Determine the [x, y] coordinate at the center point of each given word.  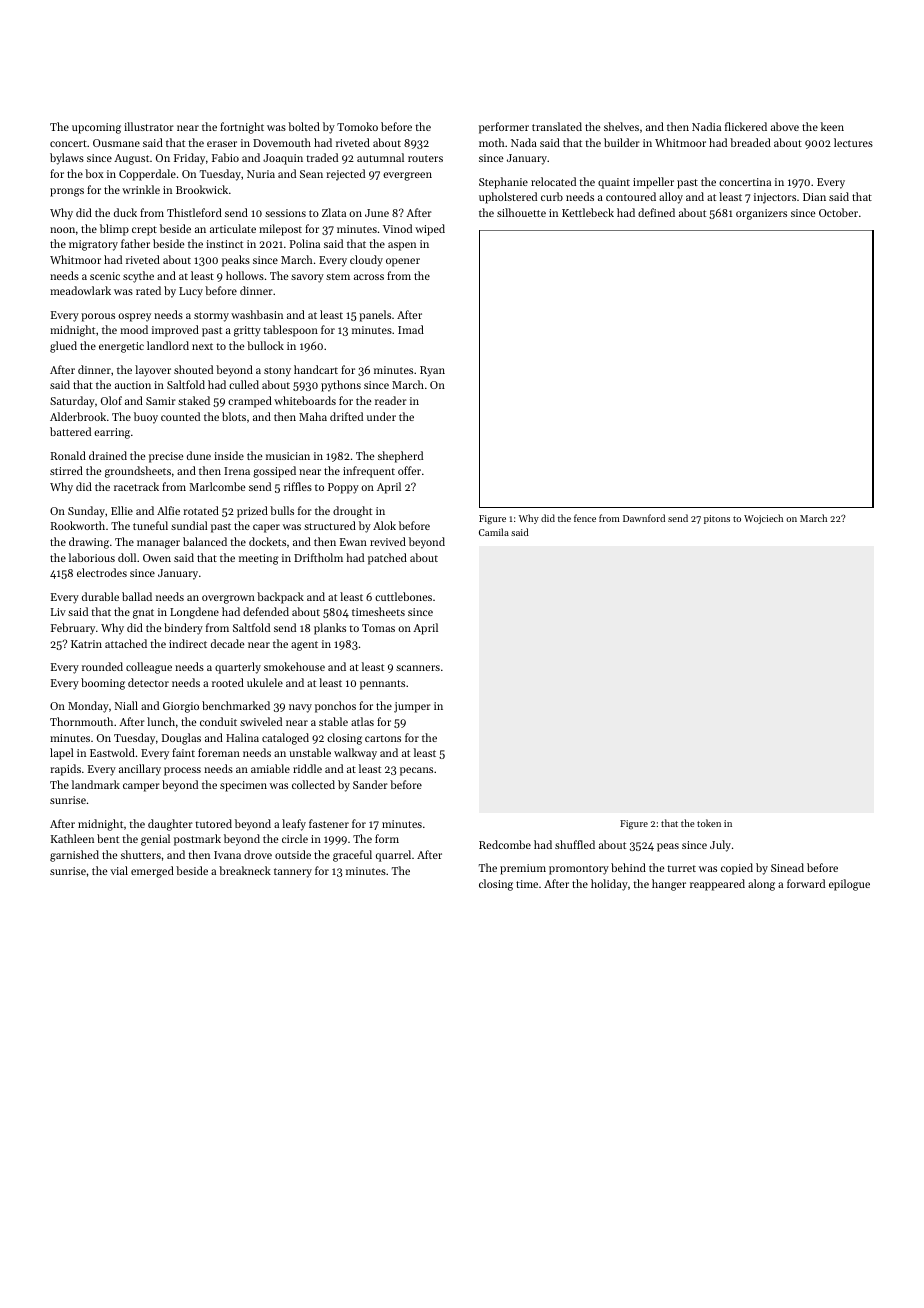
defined [656, 212]
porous [98, 317]
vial [119, 870]
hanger [669, 885]
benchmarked [236, 705]
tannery [293, 873]
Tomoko [357, 126]
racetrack [136, 486]
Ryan [432, 371]
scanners [418, 668]
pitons [717, 519]
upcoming [96, 128]
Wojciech [763, 519]
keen [832, 126]
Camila [494, 532]
